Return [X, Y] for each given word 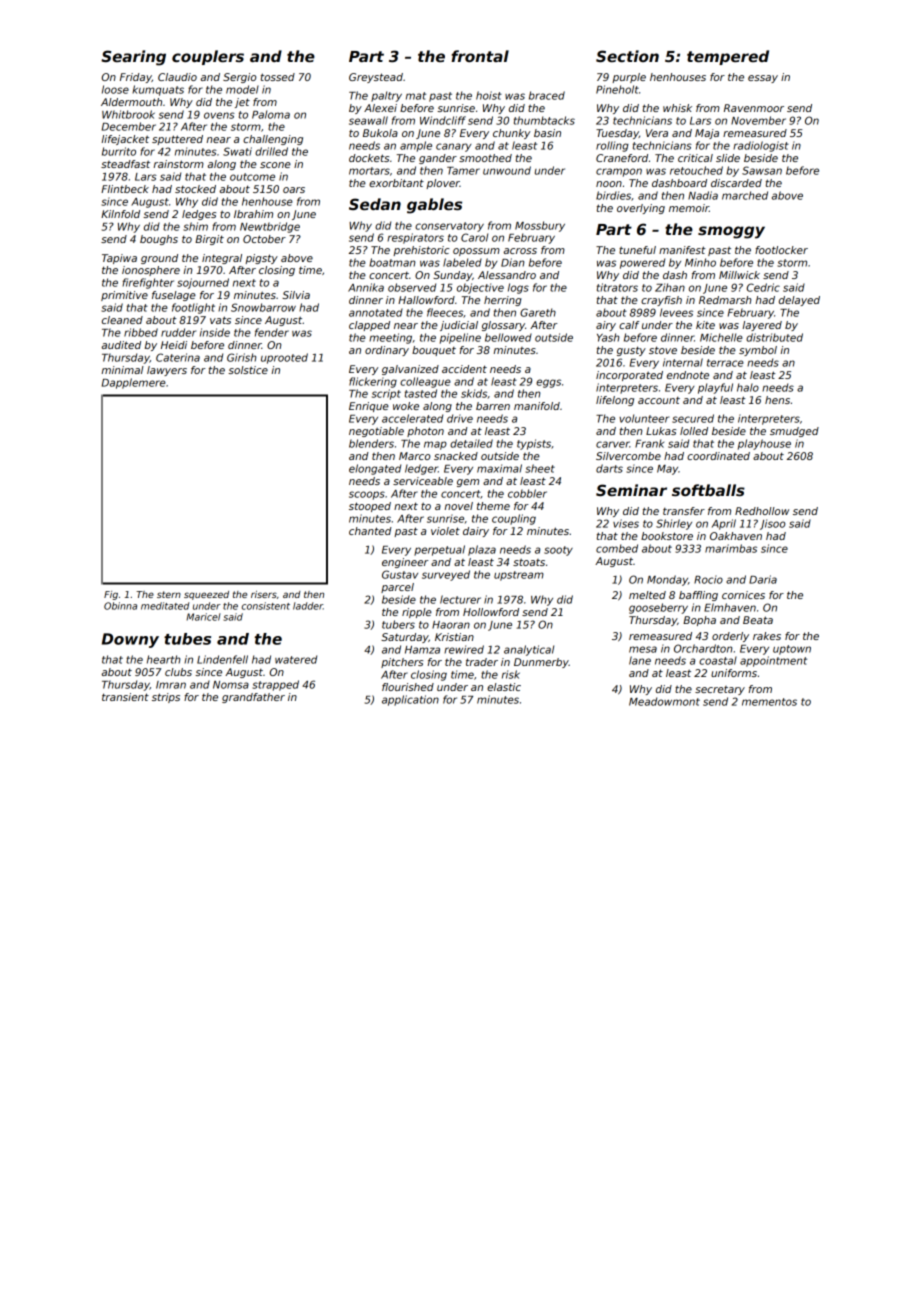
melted [647, 595]
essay [763, 79]
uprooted [284, 358]
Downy [130, 640]
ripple [417, 613]
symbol [758, 351]
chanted [370, 531]
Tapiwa [119, 259]
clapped [369, 326]
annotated [376, 312]
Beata [758, 620]
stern [169, 594]
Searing [133, 58]
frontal [480, 56]
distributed [774, 337]
